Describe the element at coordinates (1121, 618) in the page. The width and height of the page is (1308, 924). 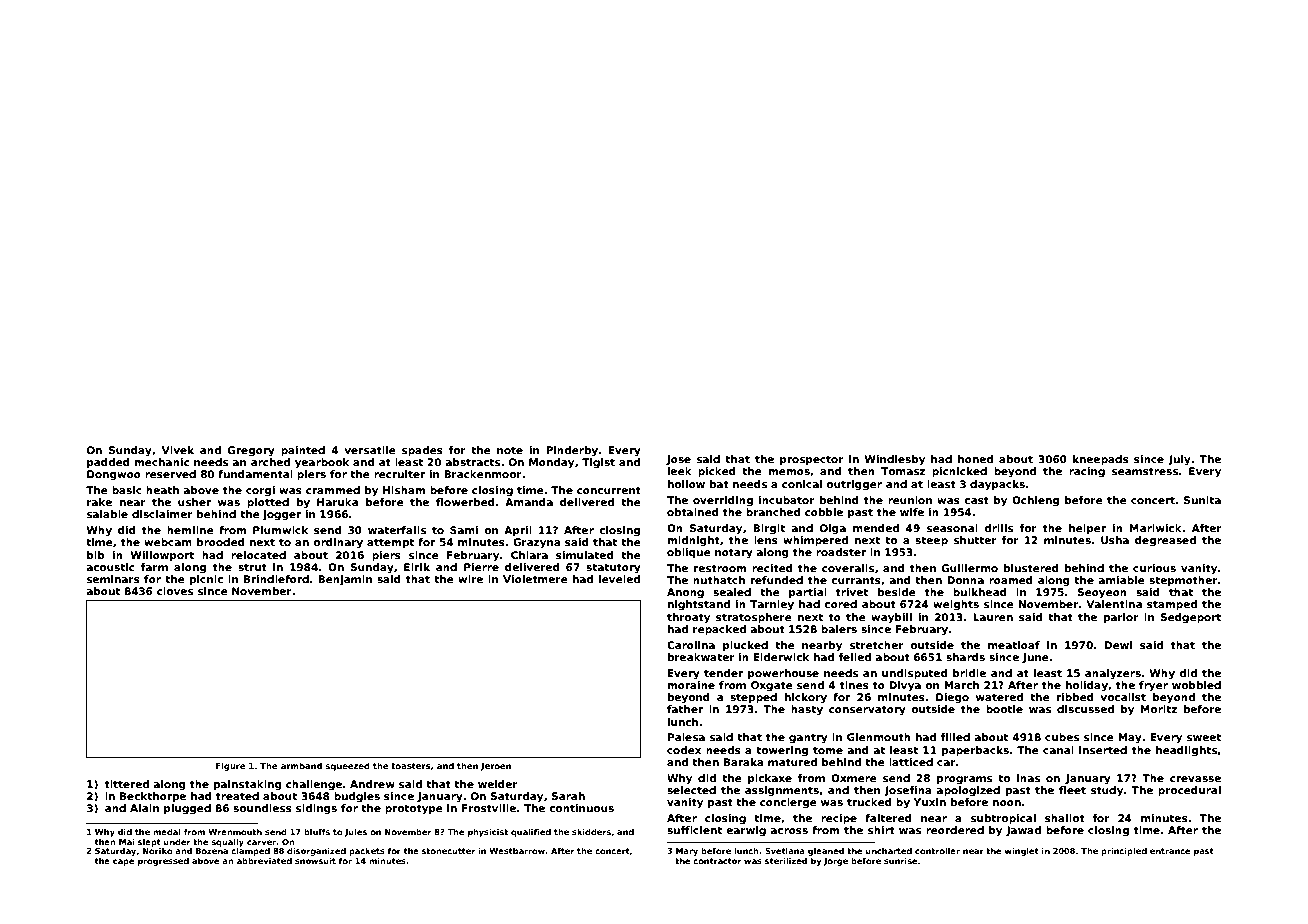
I see `parlor` at that location.
